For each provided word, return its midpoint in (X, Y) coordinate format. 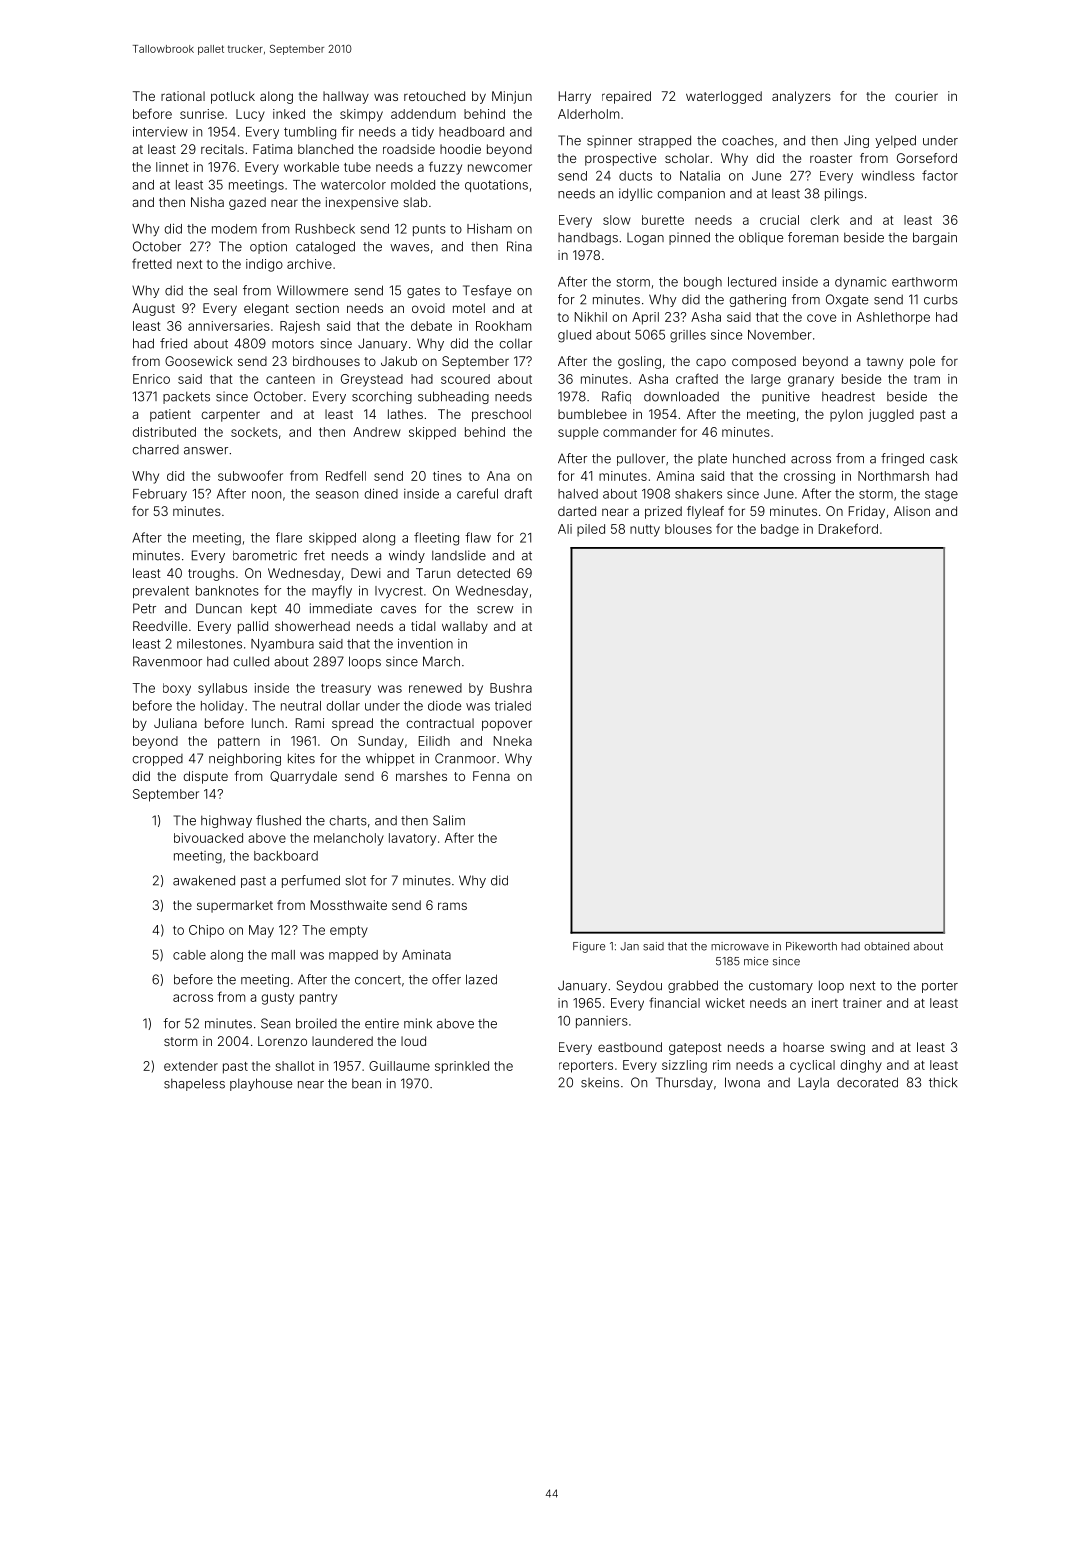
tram (927, 379)
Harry (575, 97)
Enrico (151, 379)
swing (847, 1048)
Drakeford (848, 528)
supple (578, 433)
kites (301, 758)
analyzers (801, 97)
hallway (346, 97)
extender (191, 1066)
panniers (602, 1022)
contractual (440, 723)
